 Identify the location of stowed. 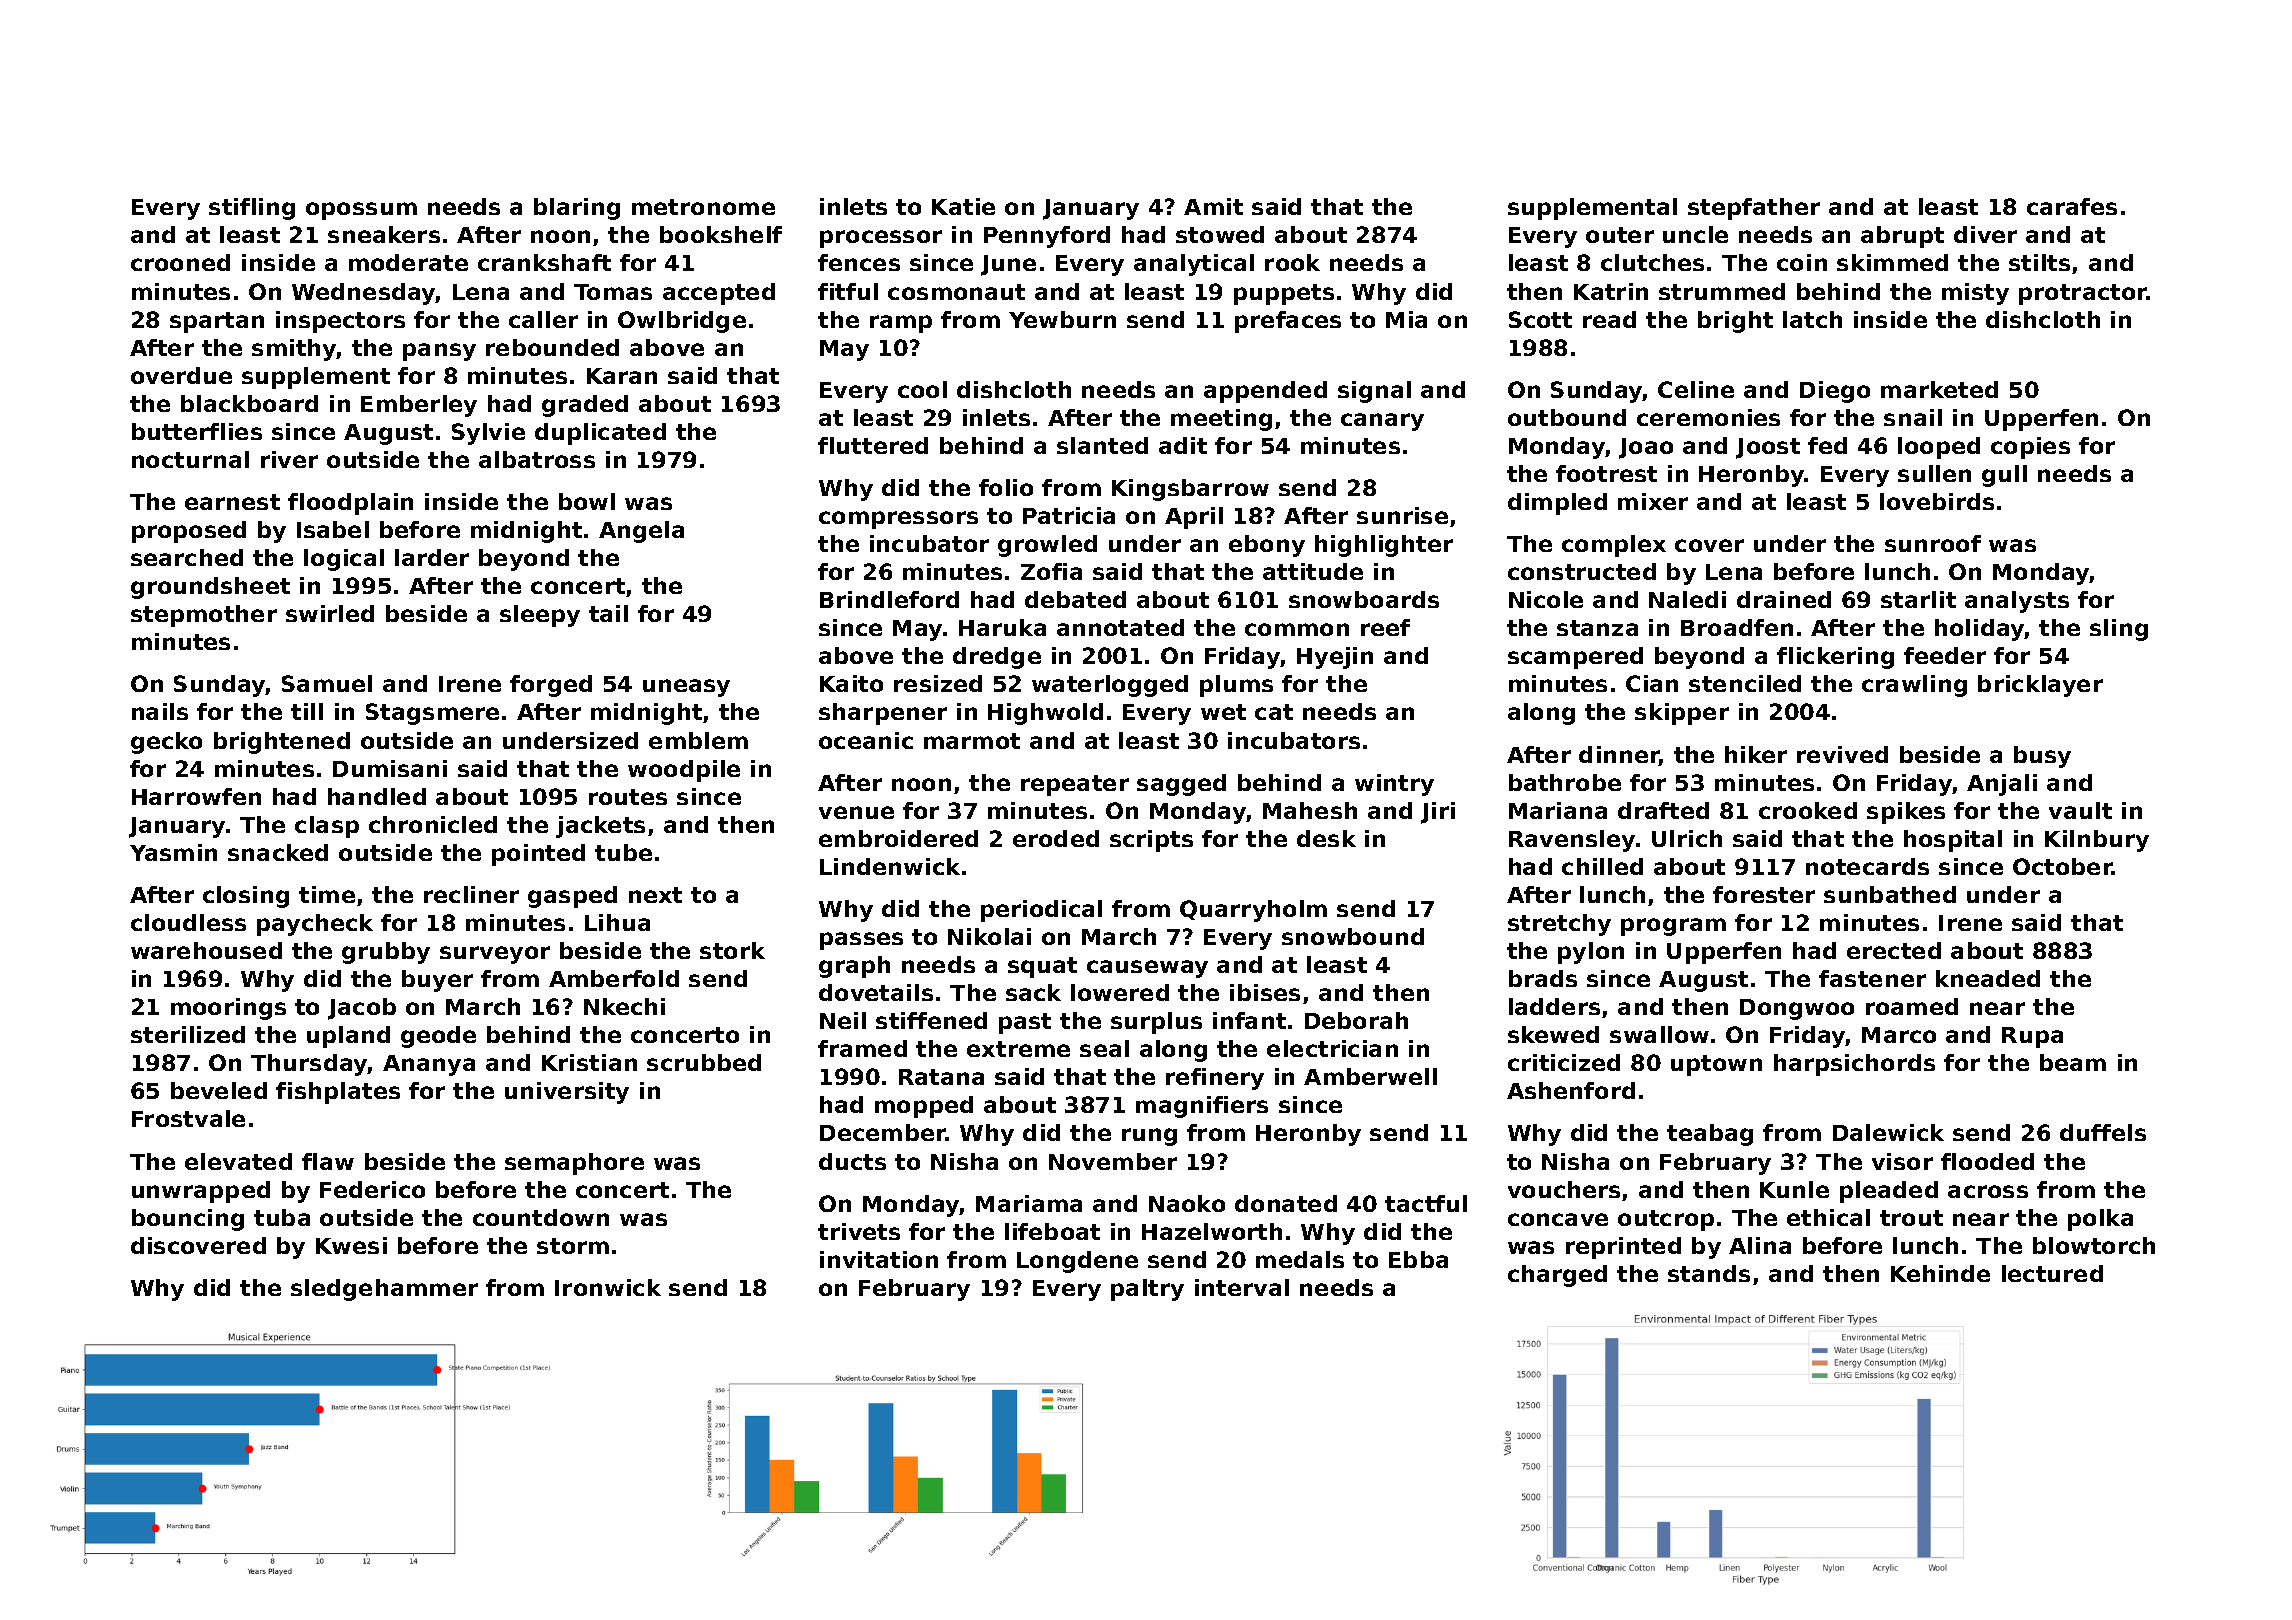
(1220, 234).
